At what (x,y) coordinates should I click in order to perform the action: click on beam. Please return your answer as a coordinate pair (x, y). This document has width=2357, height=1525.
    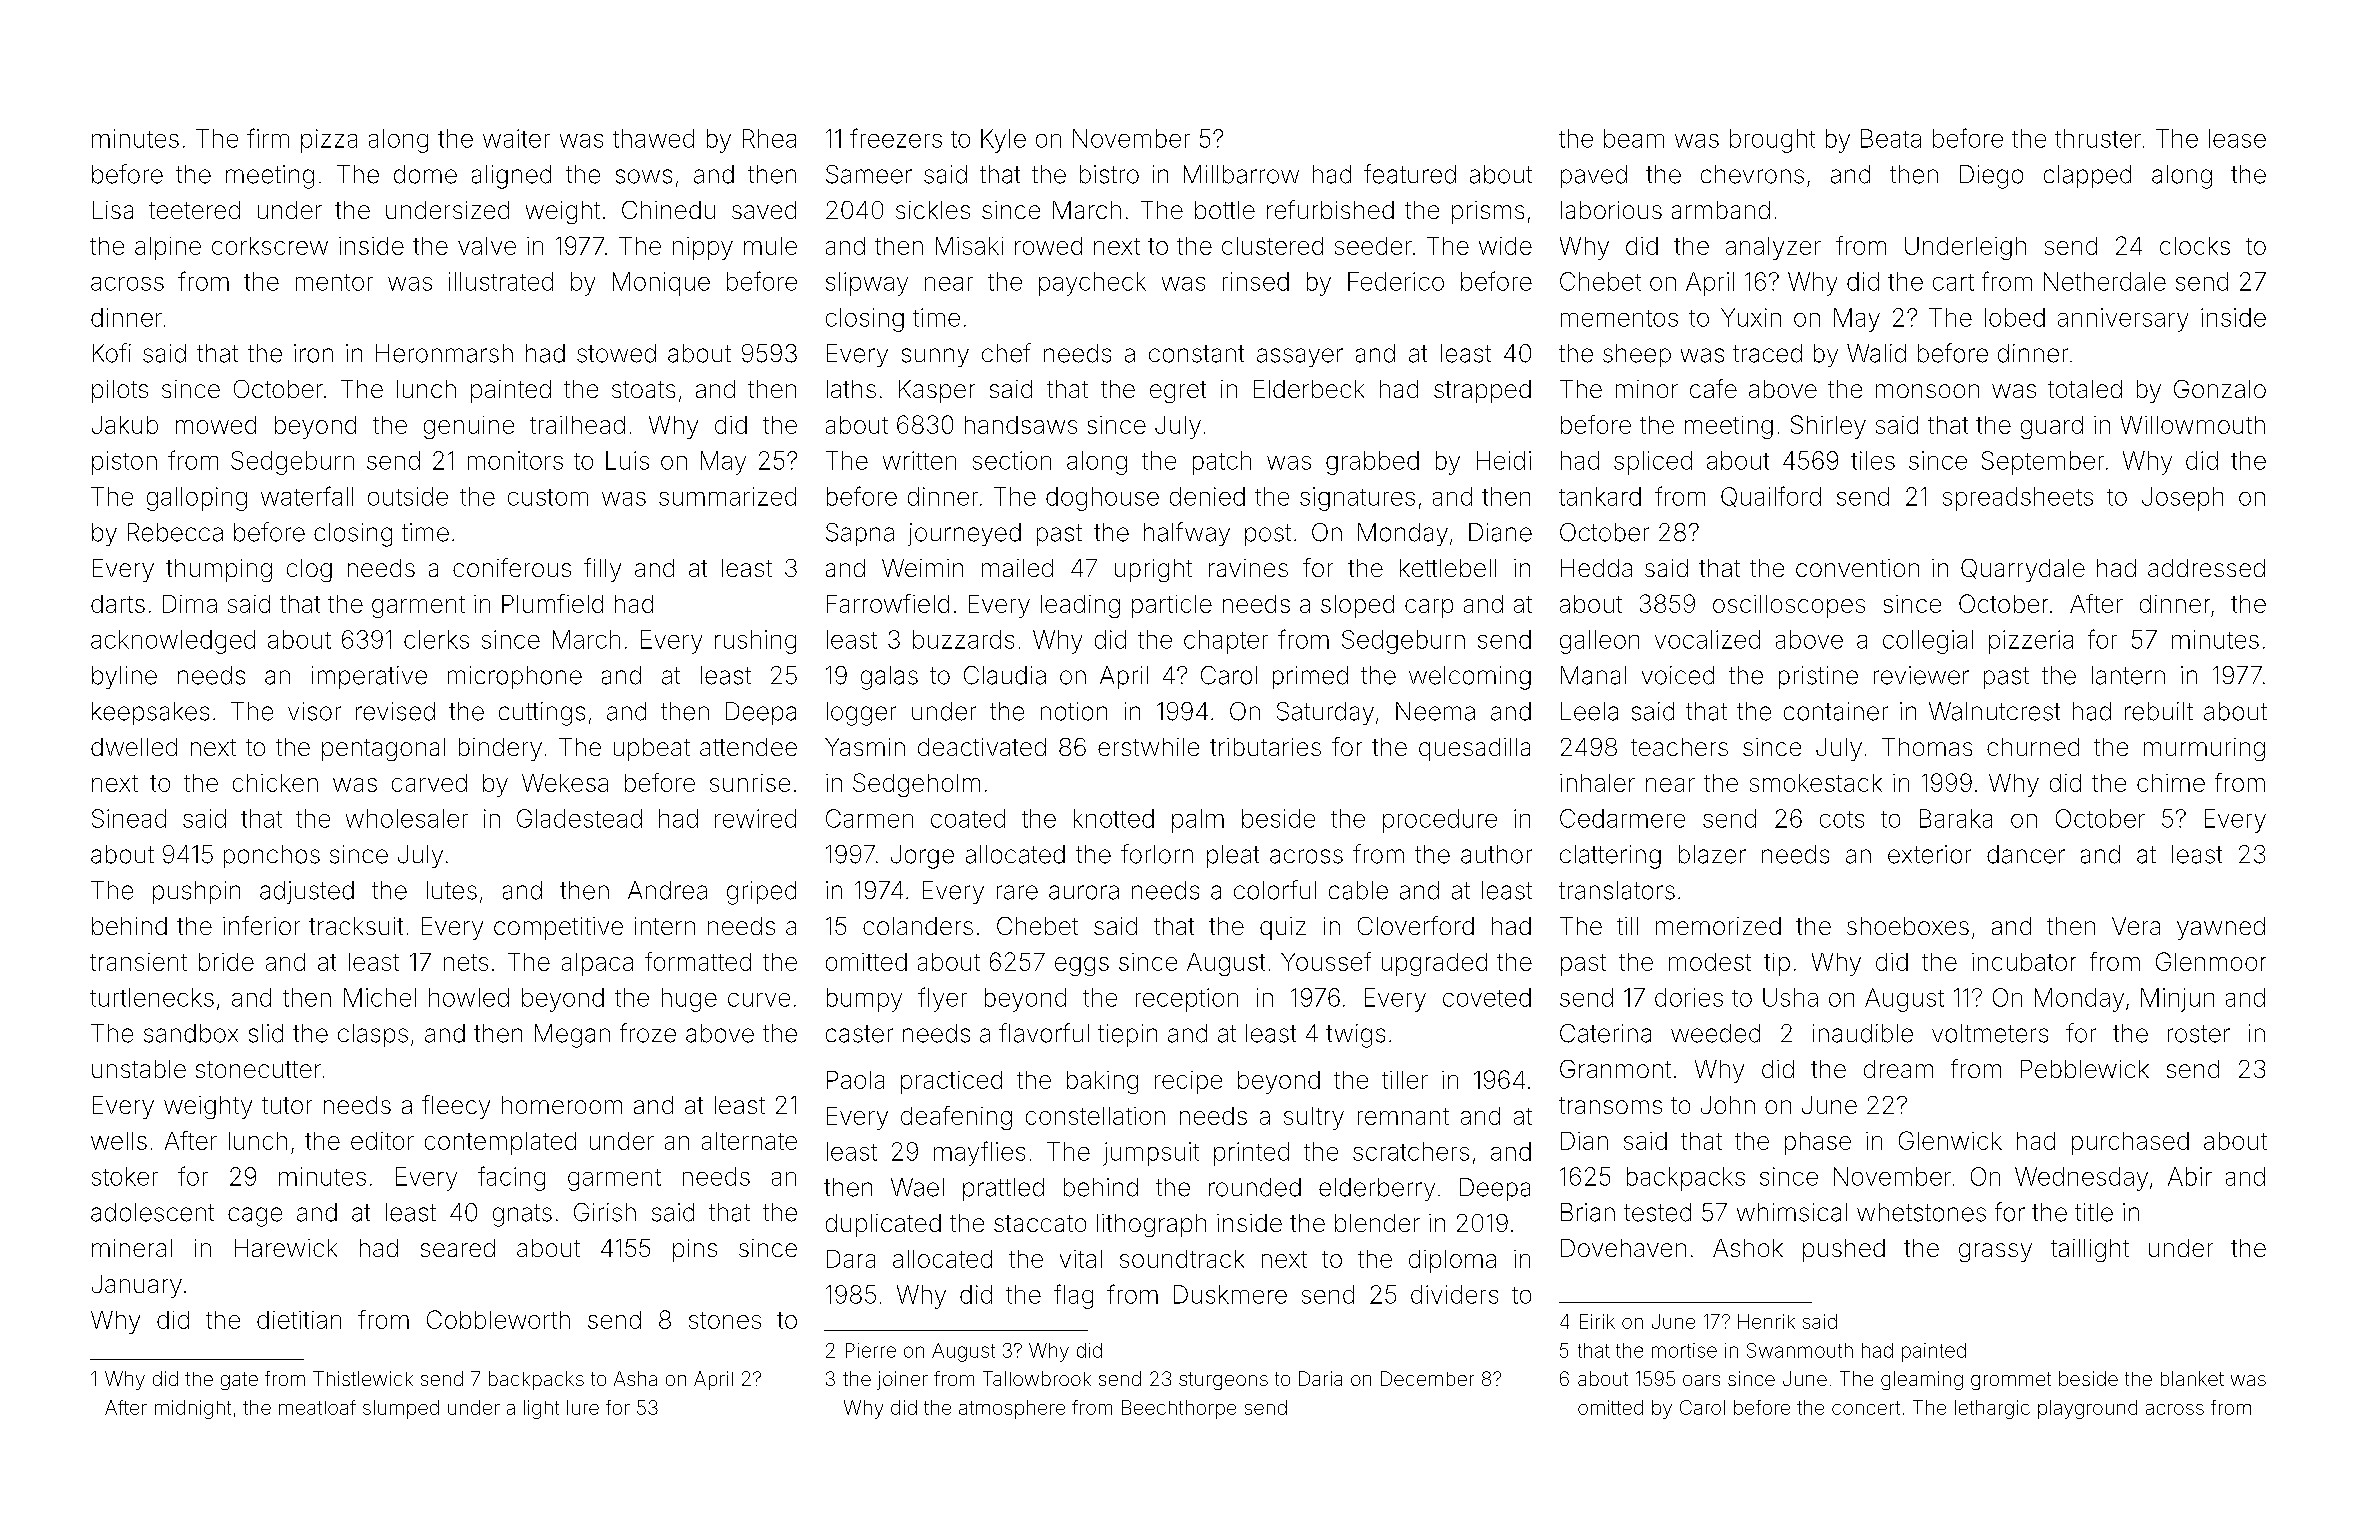
    Looking at the image, I should click on (1634, 138).
